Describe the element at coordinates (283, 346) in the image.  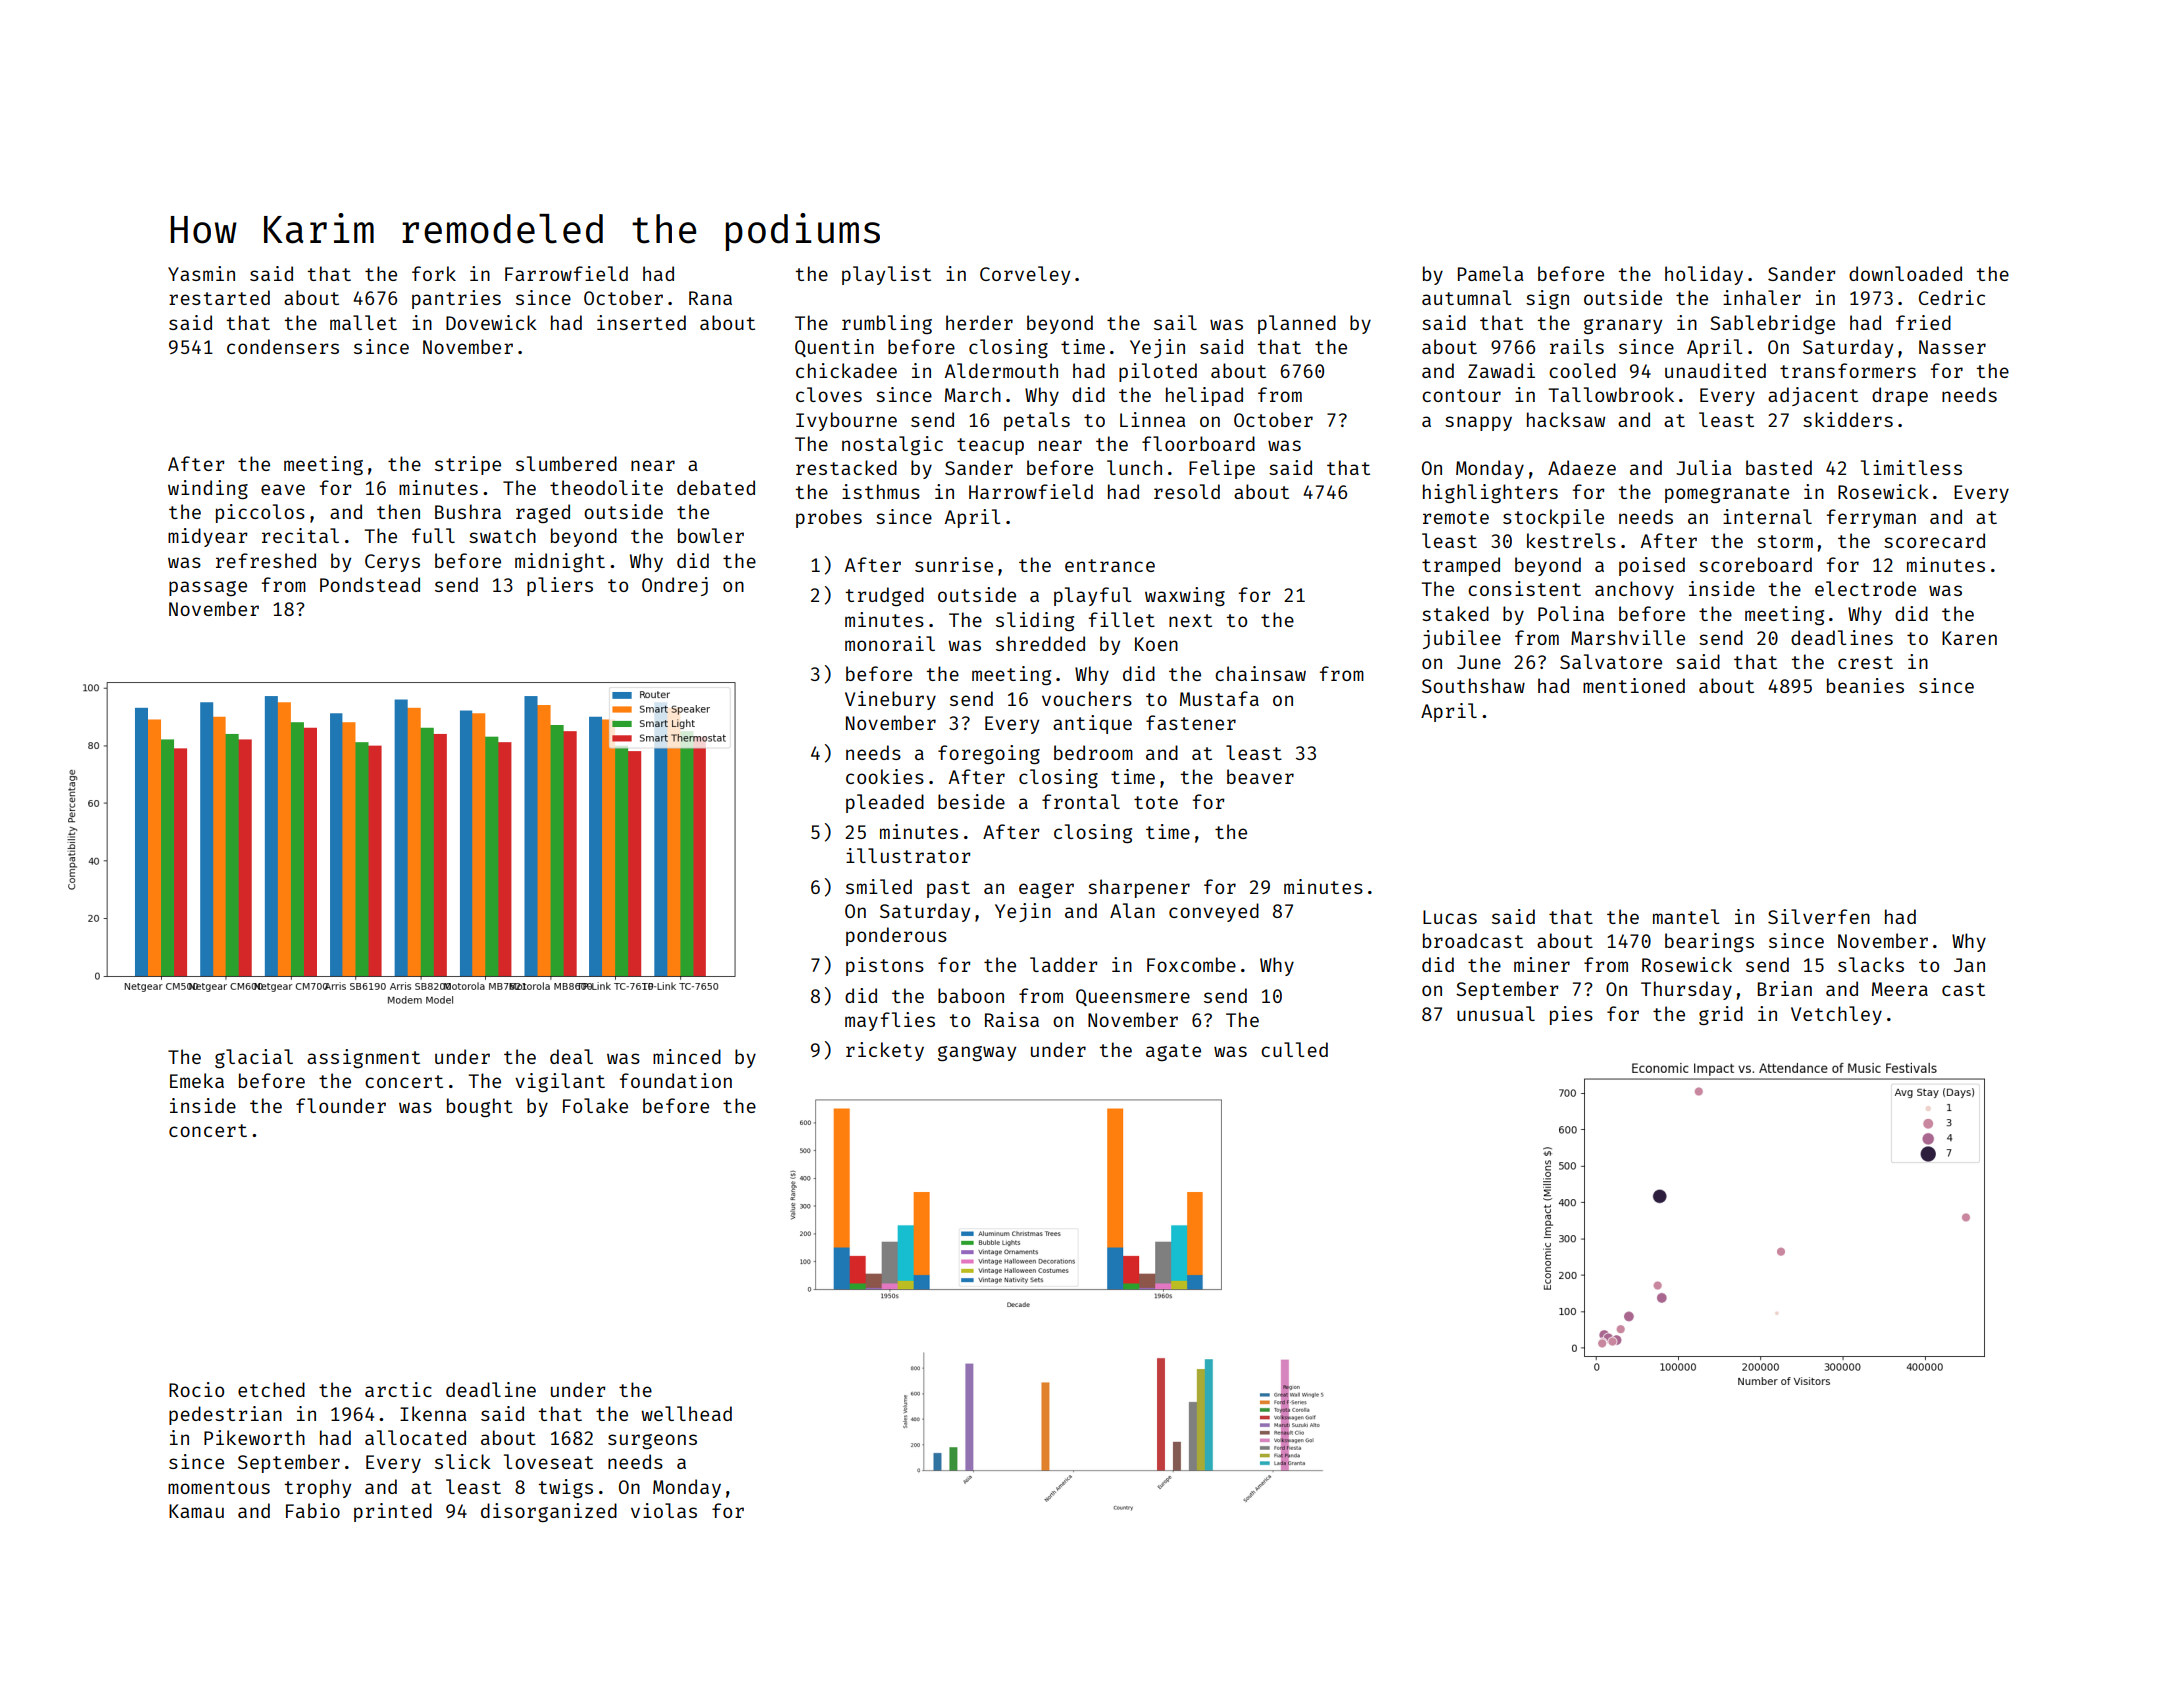
I see `condensers` at that location.
